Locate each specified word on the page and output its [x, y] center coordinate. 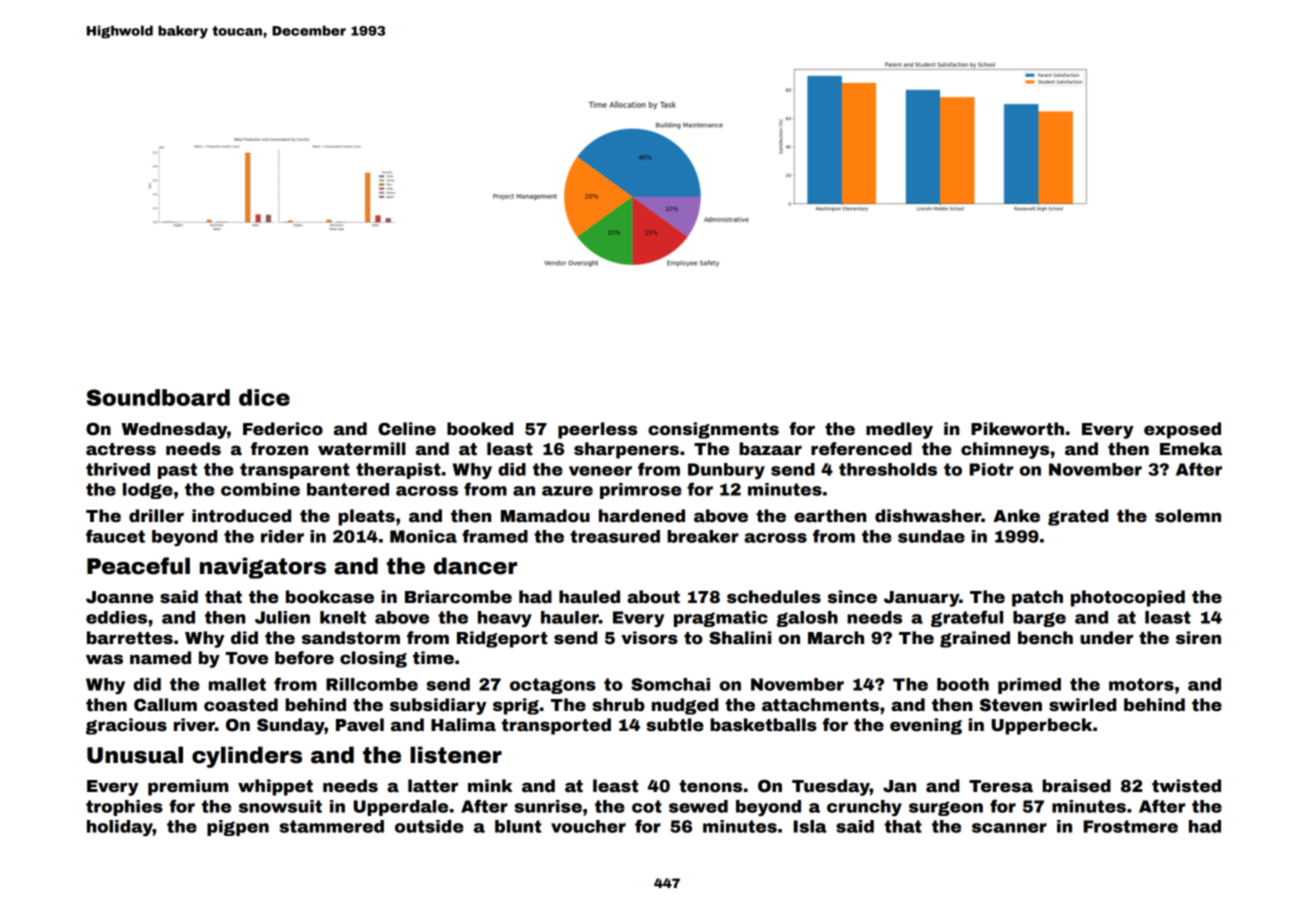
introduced [241, 516]
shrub [618, 705]
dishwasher [928, 516]
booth [963, 684]
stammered [331, 826]
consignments [713, 430]
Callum [165, 705]
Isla [810, 826]
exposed [1182, 430]
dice [264, 397]
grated [1078, 517]
